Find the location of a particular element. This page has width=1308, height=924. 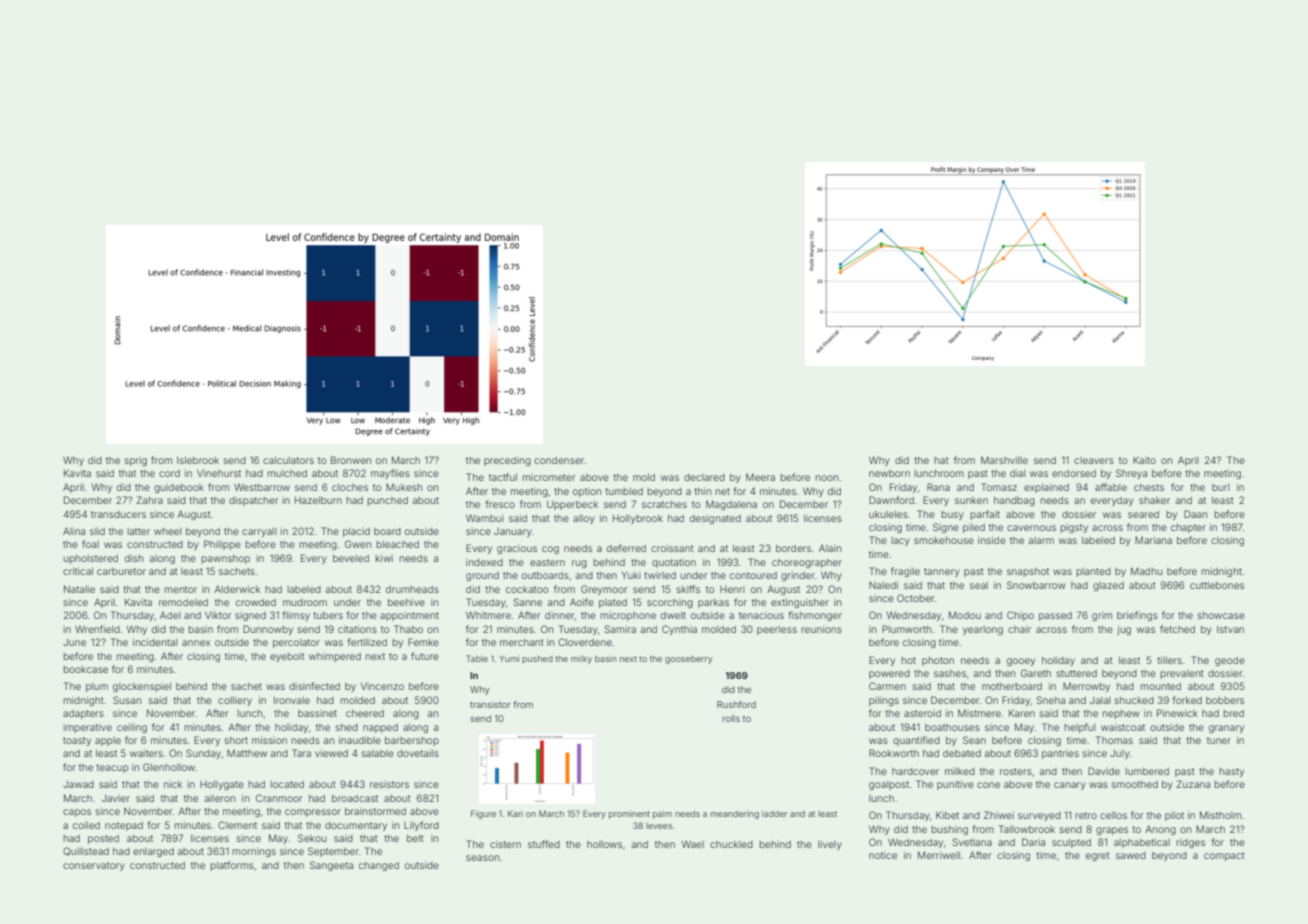

handbag is located at coordinates (1014, 501).
